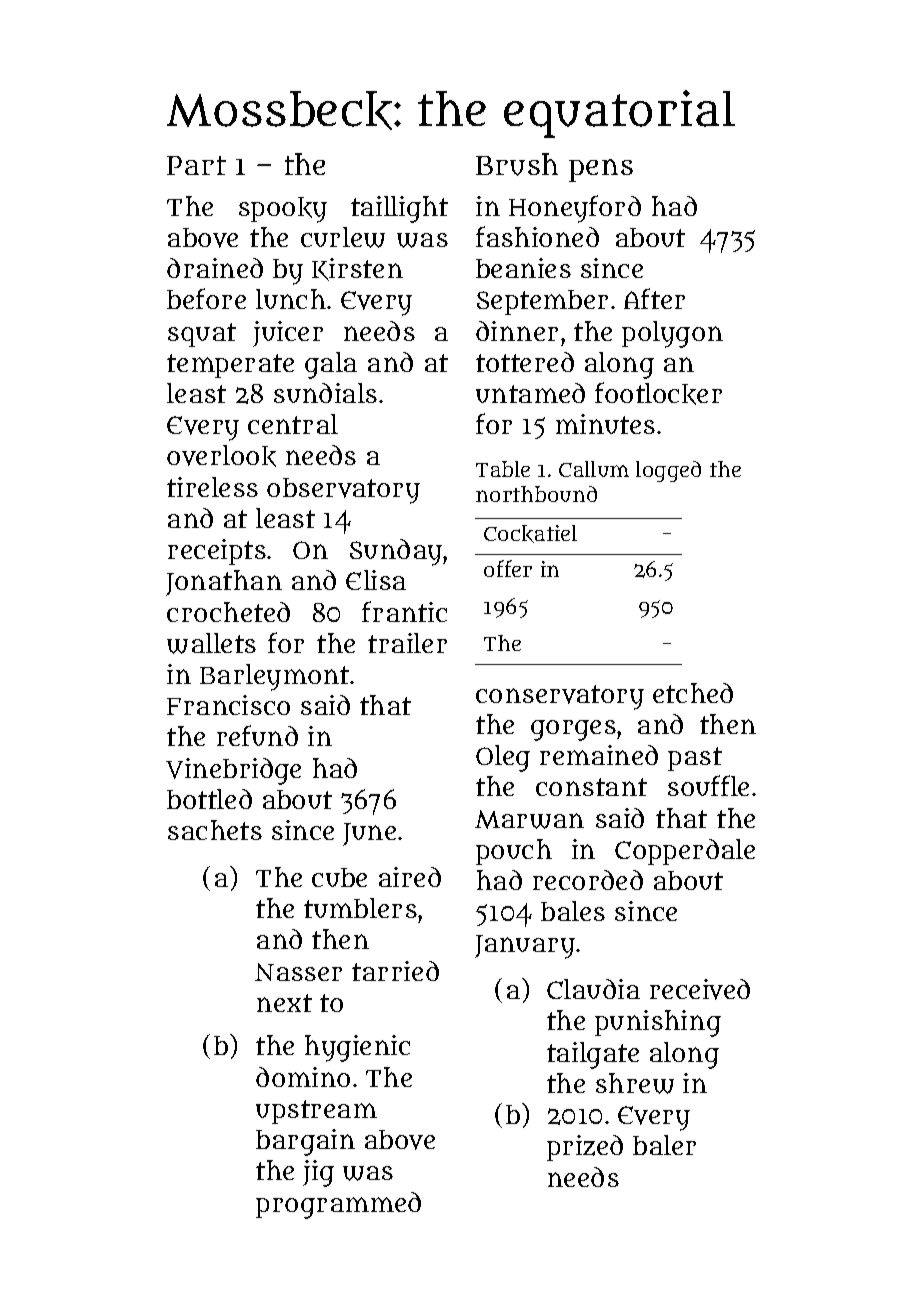 The height and width of the page is (1311, 924). I want to click on received, so click(700, 989).
